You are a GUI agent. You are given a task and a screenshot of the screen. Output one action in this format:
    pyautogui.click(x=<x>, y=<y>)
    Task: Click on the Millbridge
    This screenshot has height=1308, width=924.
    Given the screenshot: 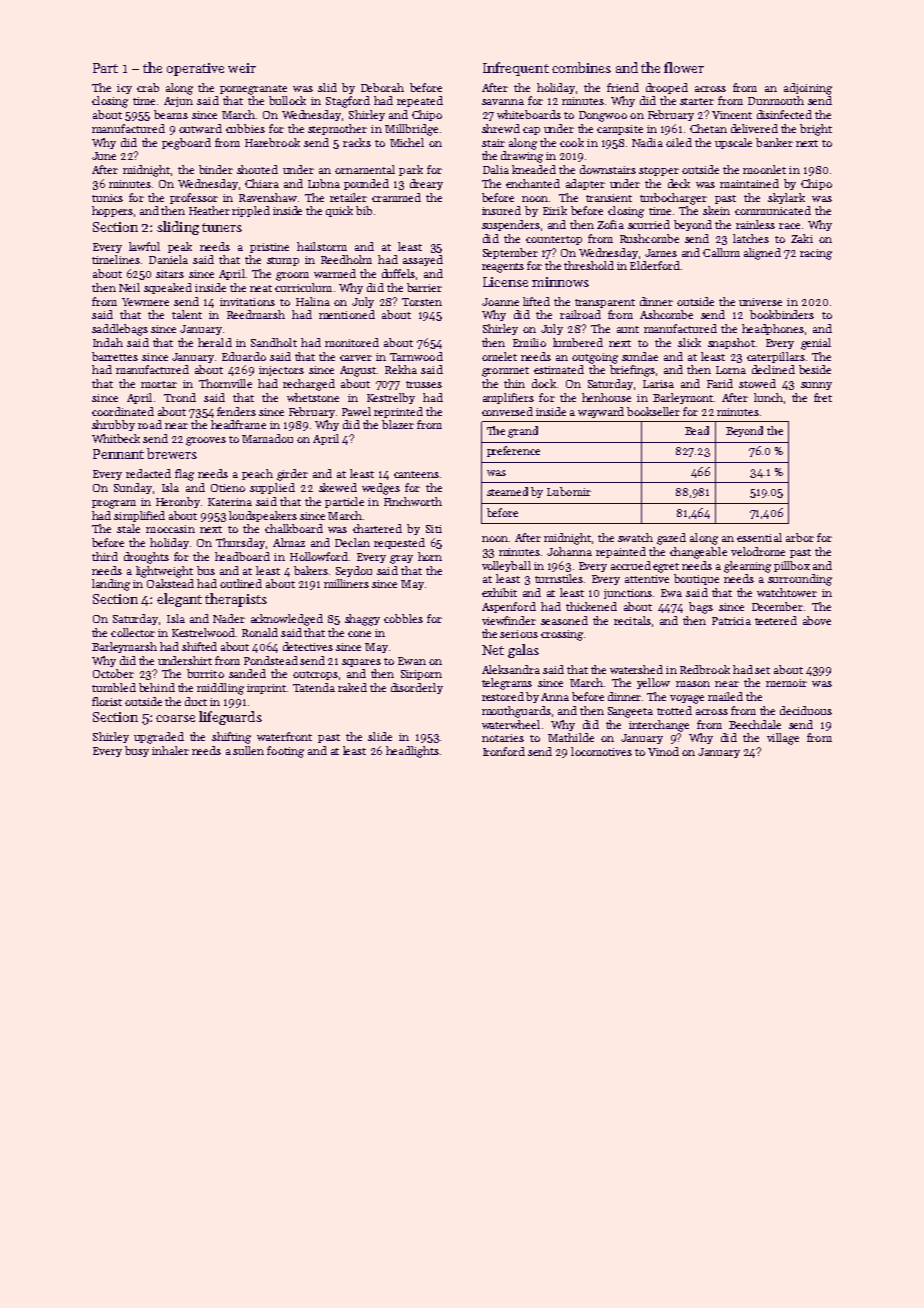 What is the action you would take?
    pyautogui.click(x=411, y=130)
